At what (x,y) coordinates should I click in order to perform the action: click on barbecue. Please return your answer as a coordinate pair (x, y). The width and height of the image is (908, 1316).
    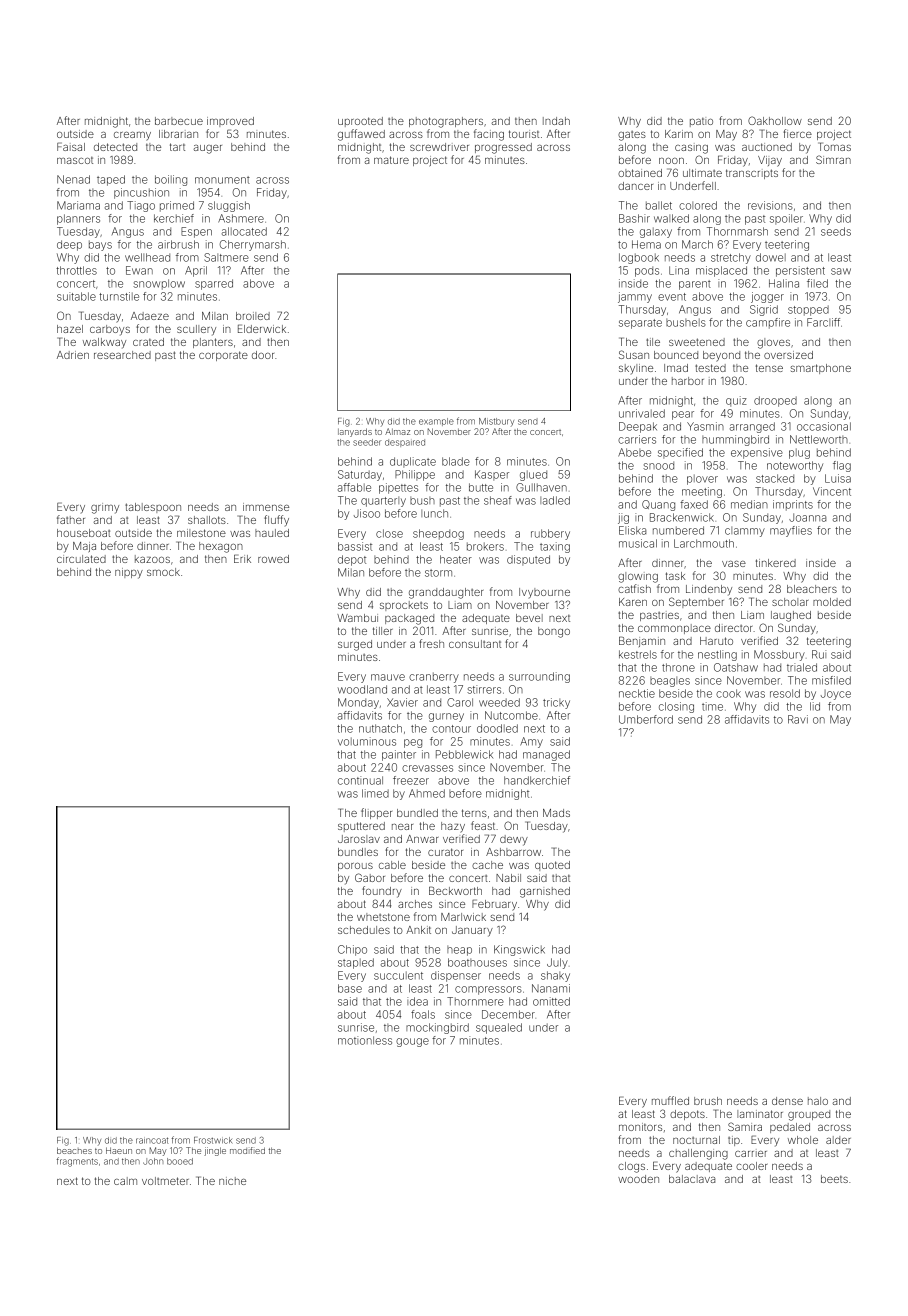
    Looking at the image, I should click on (179, 121).
